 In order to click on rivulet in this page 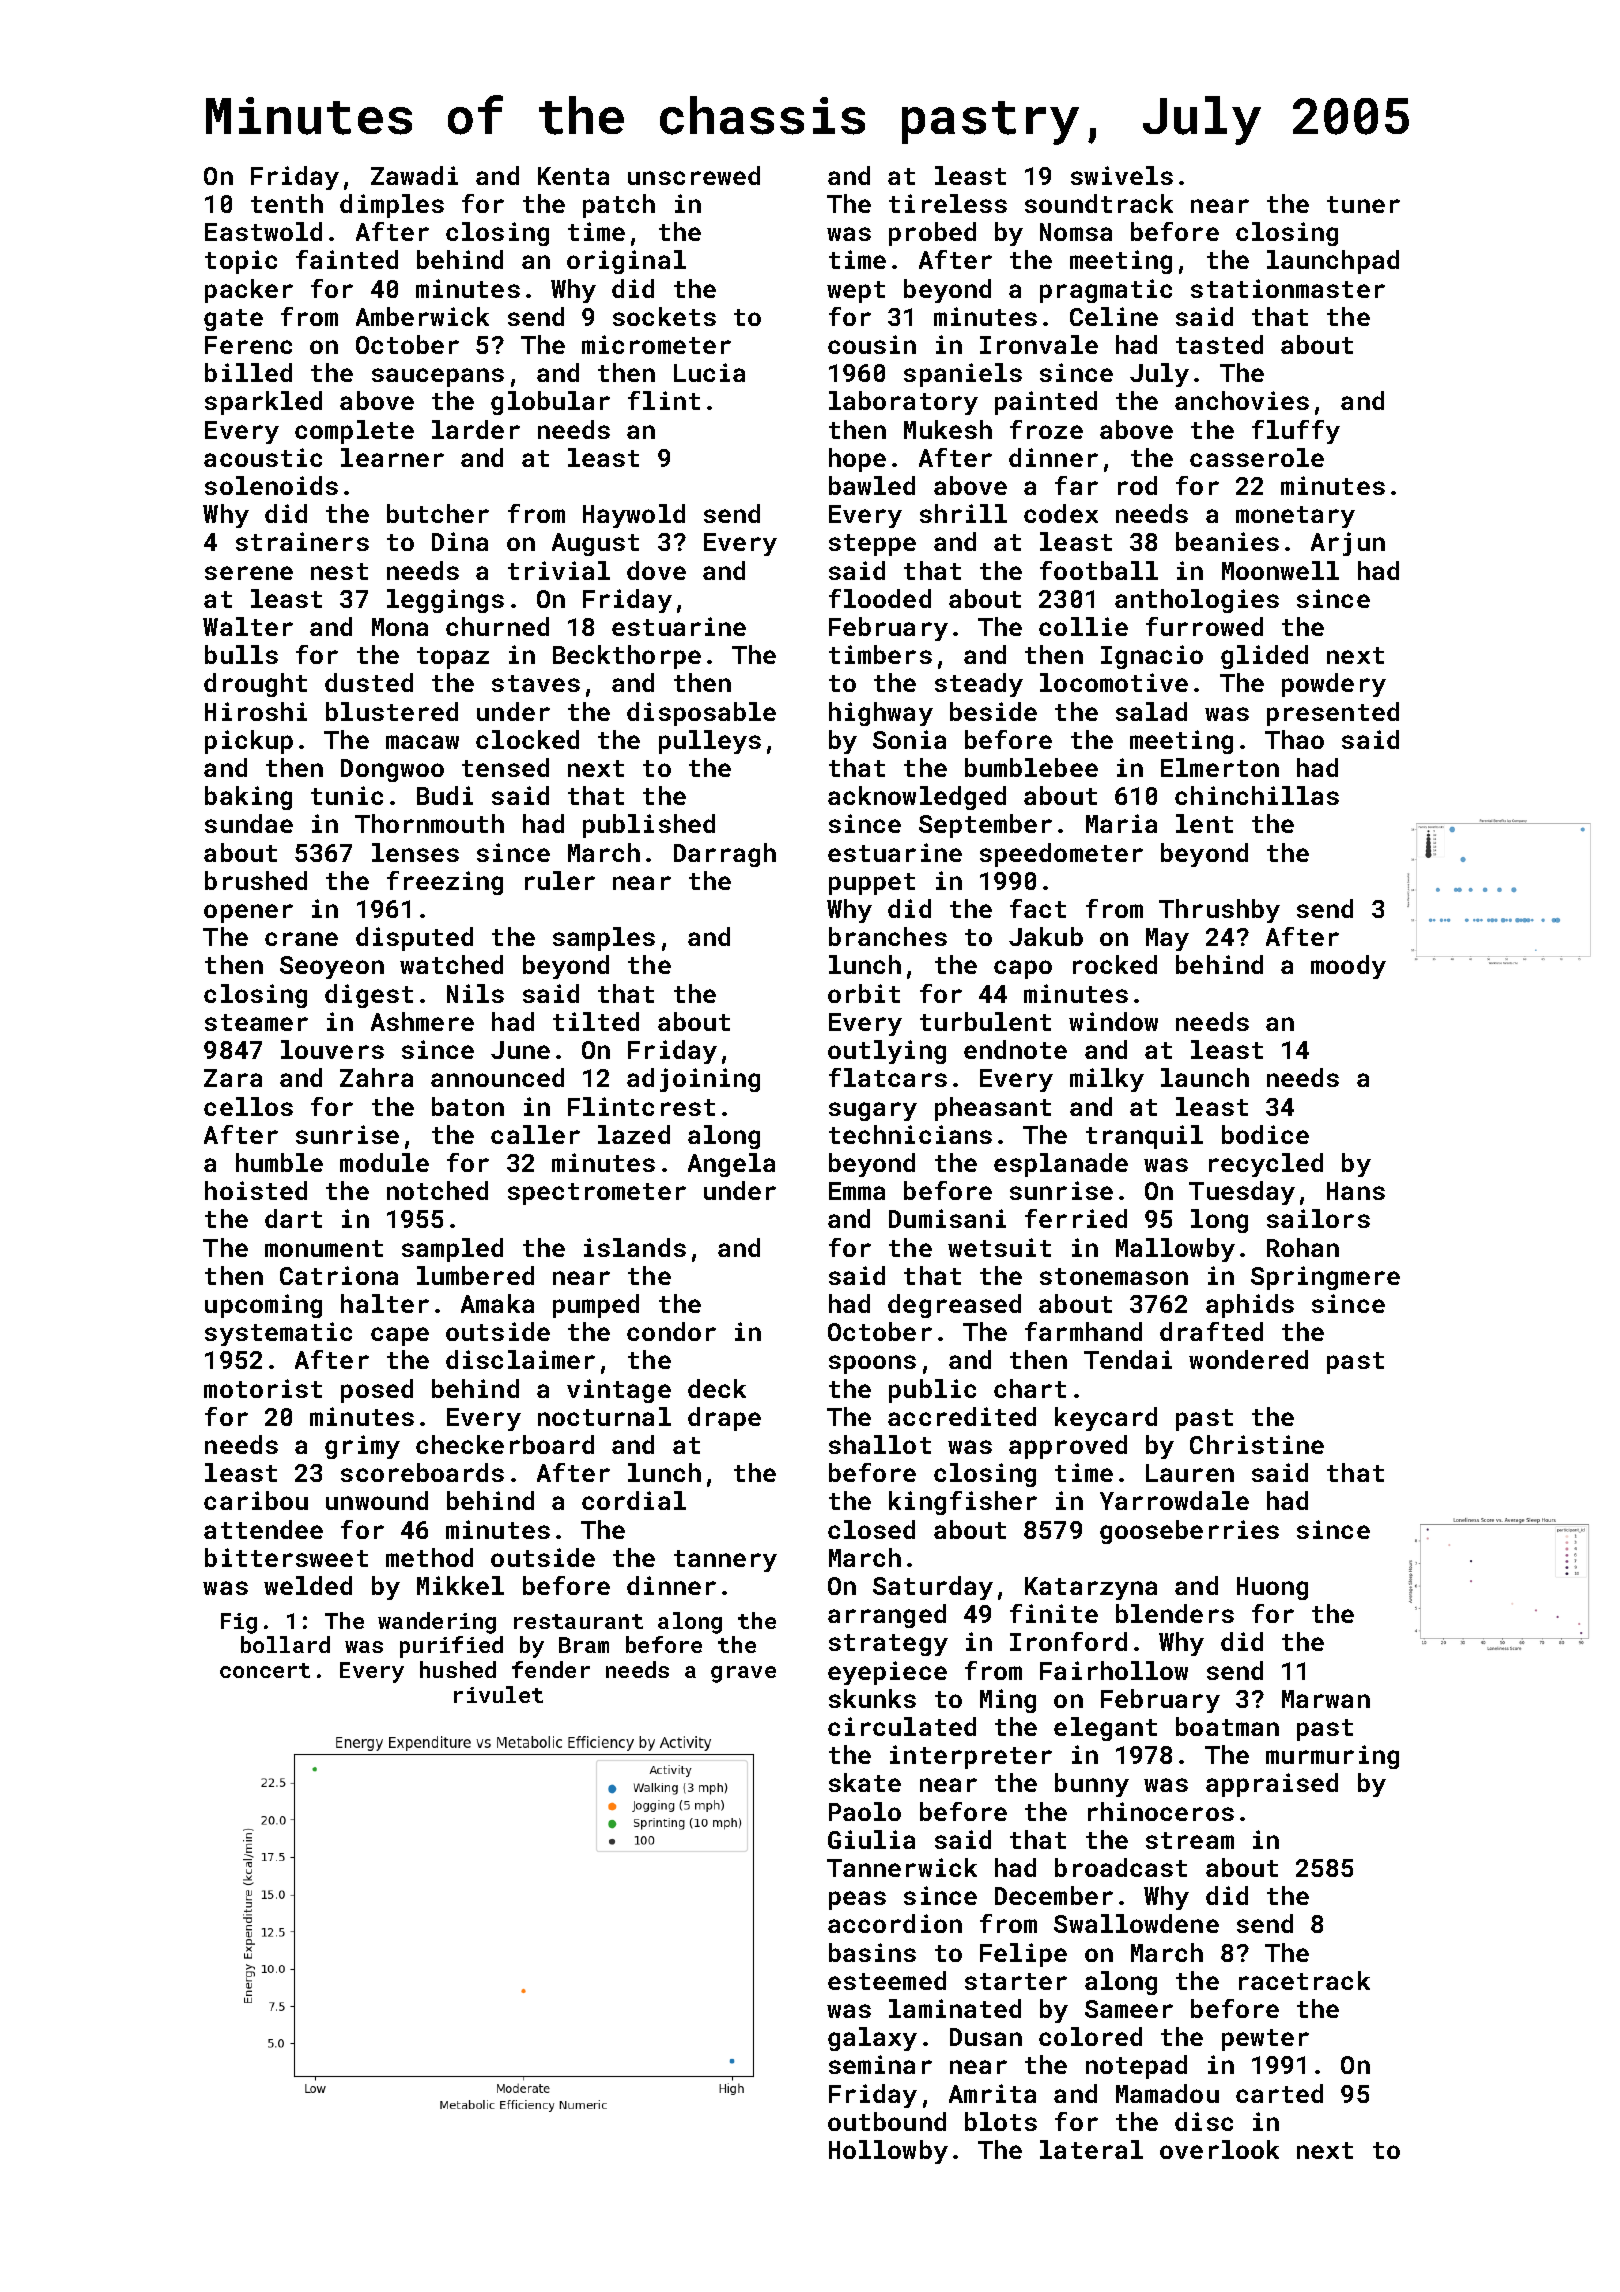, I will do `click(498, 1694)`.
